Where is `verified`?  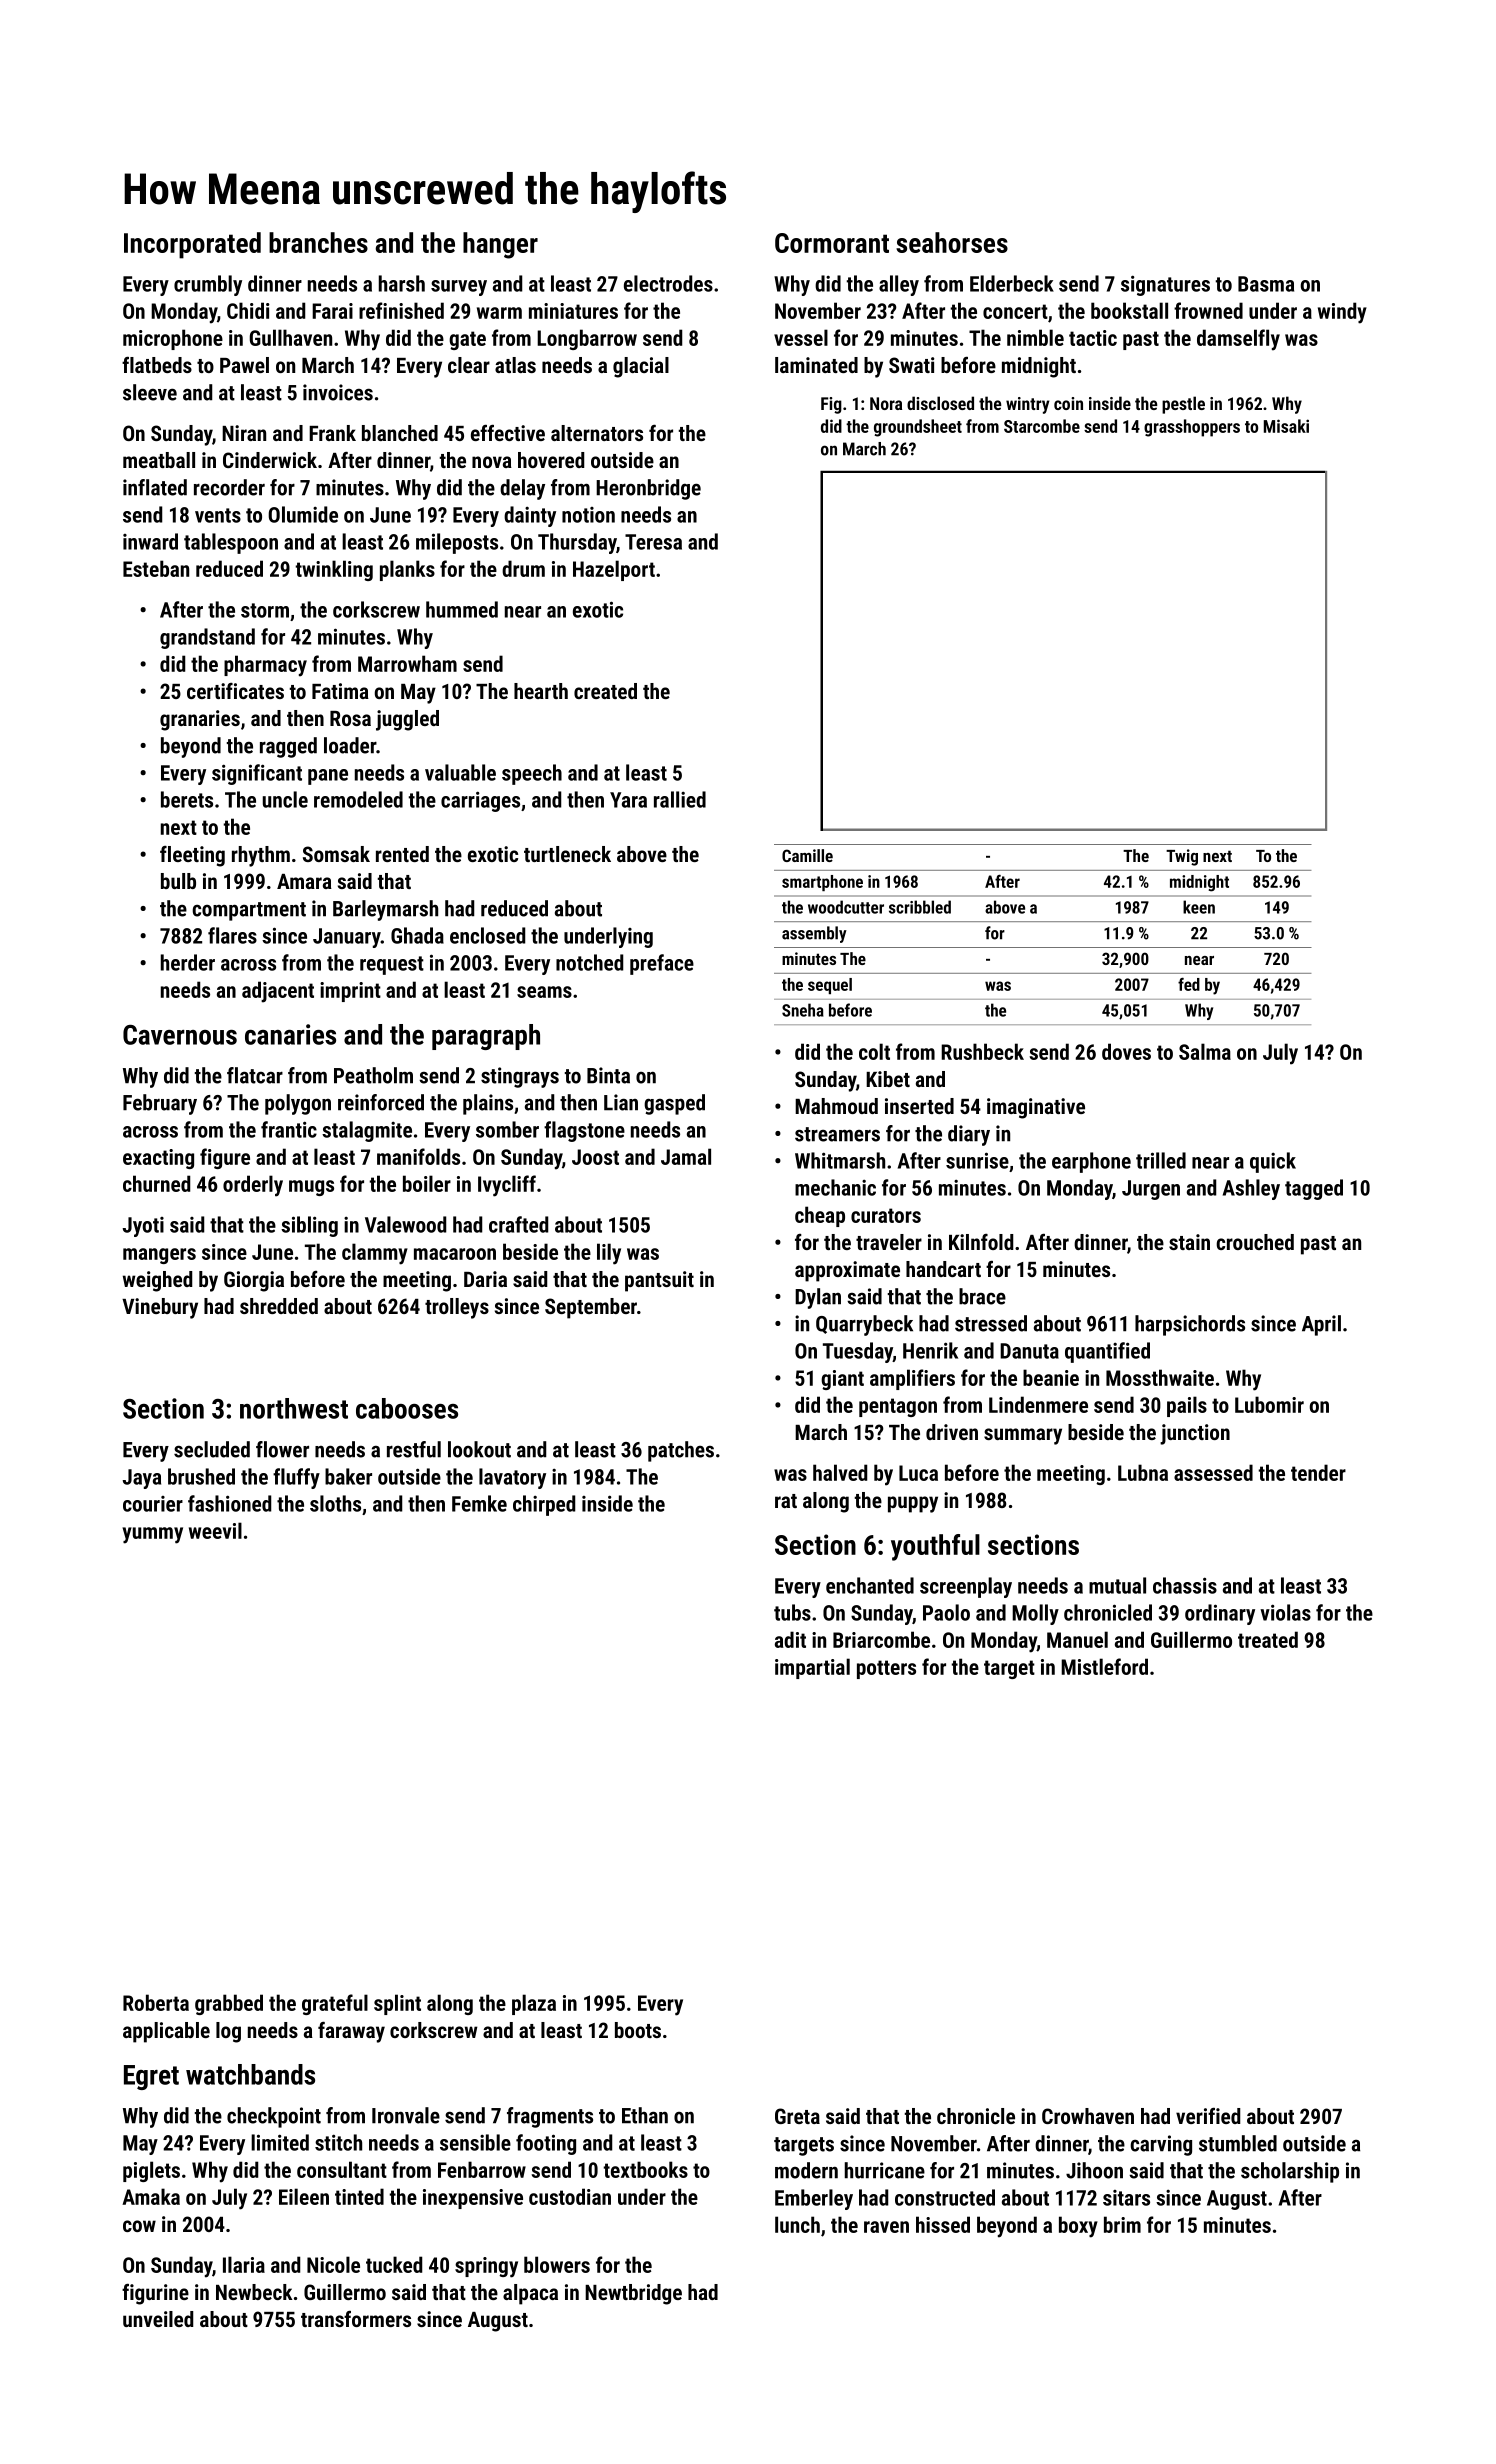
verified is located at coordinates (1208, 2116).
